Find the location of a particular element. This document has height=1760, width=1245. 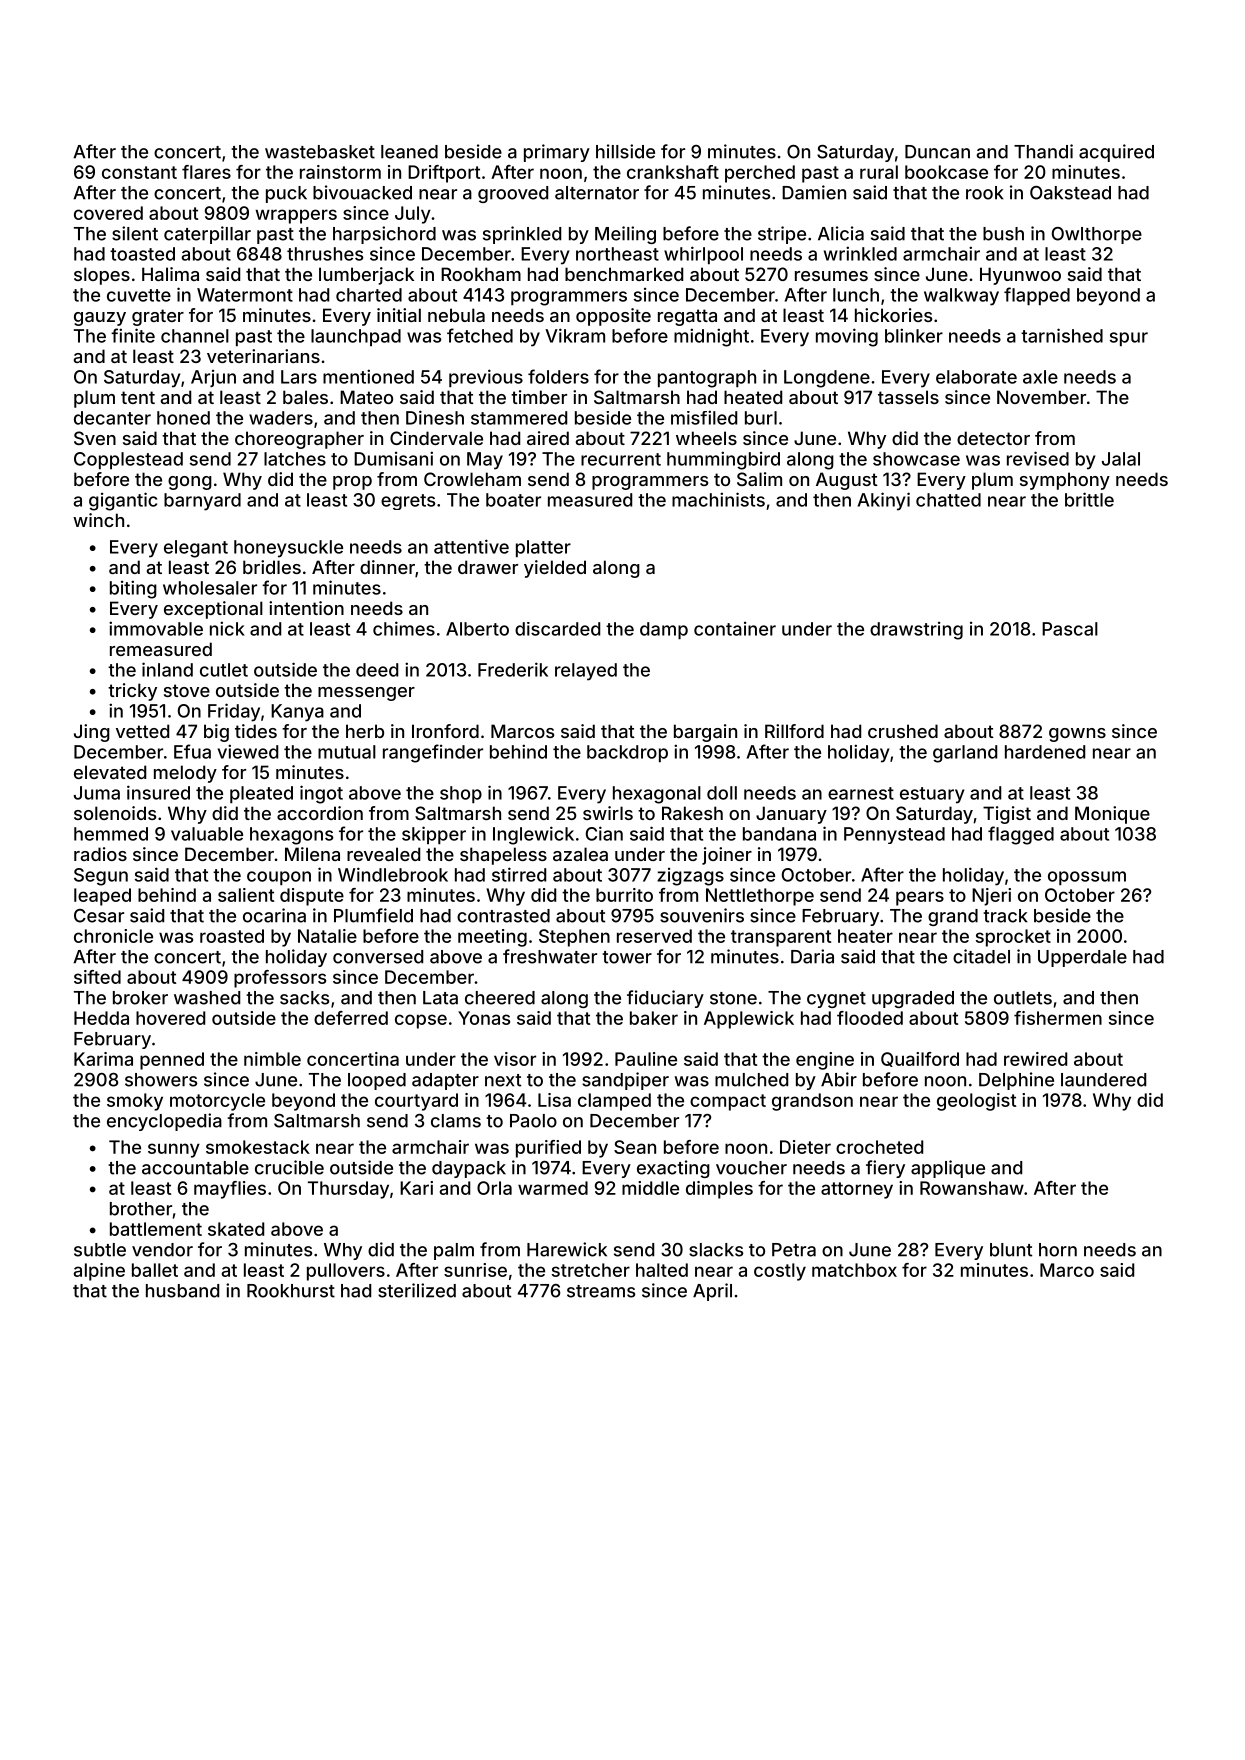

crucible is located at coordinates (289, 1167).
